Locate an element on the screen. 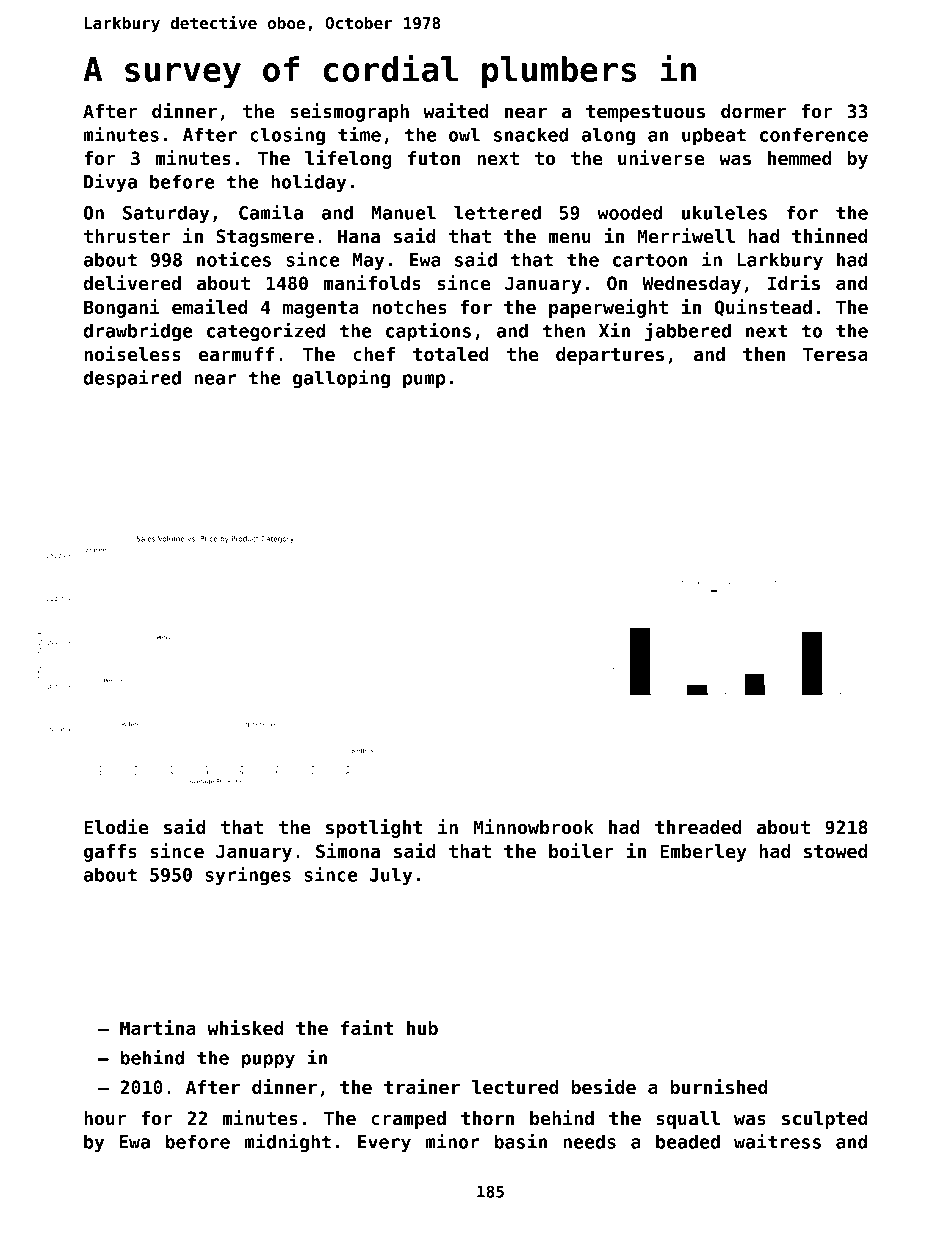 This screenshot has width=952, height=1233. puppy is located at coordinates (268, 1061).
